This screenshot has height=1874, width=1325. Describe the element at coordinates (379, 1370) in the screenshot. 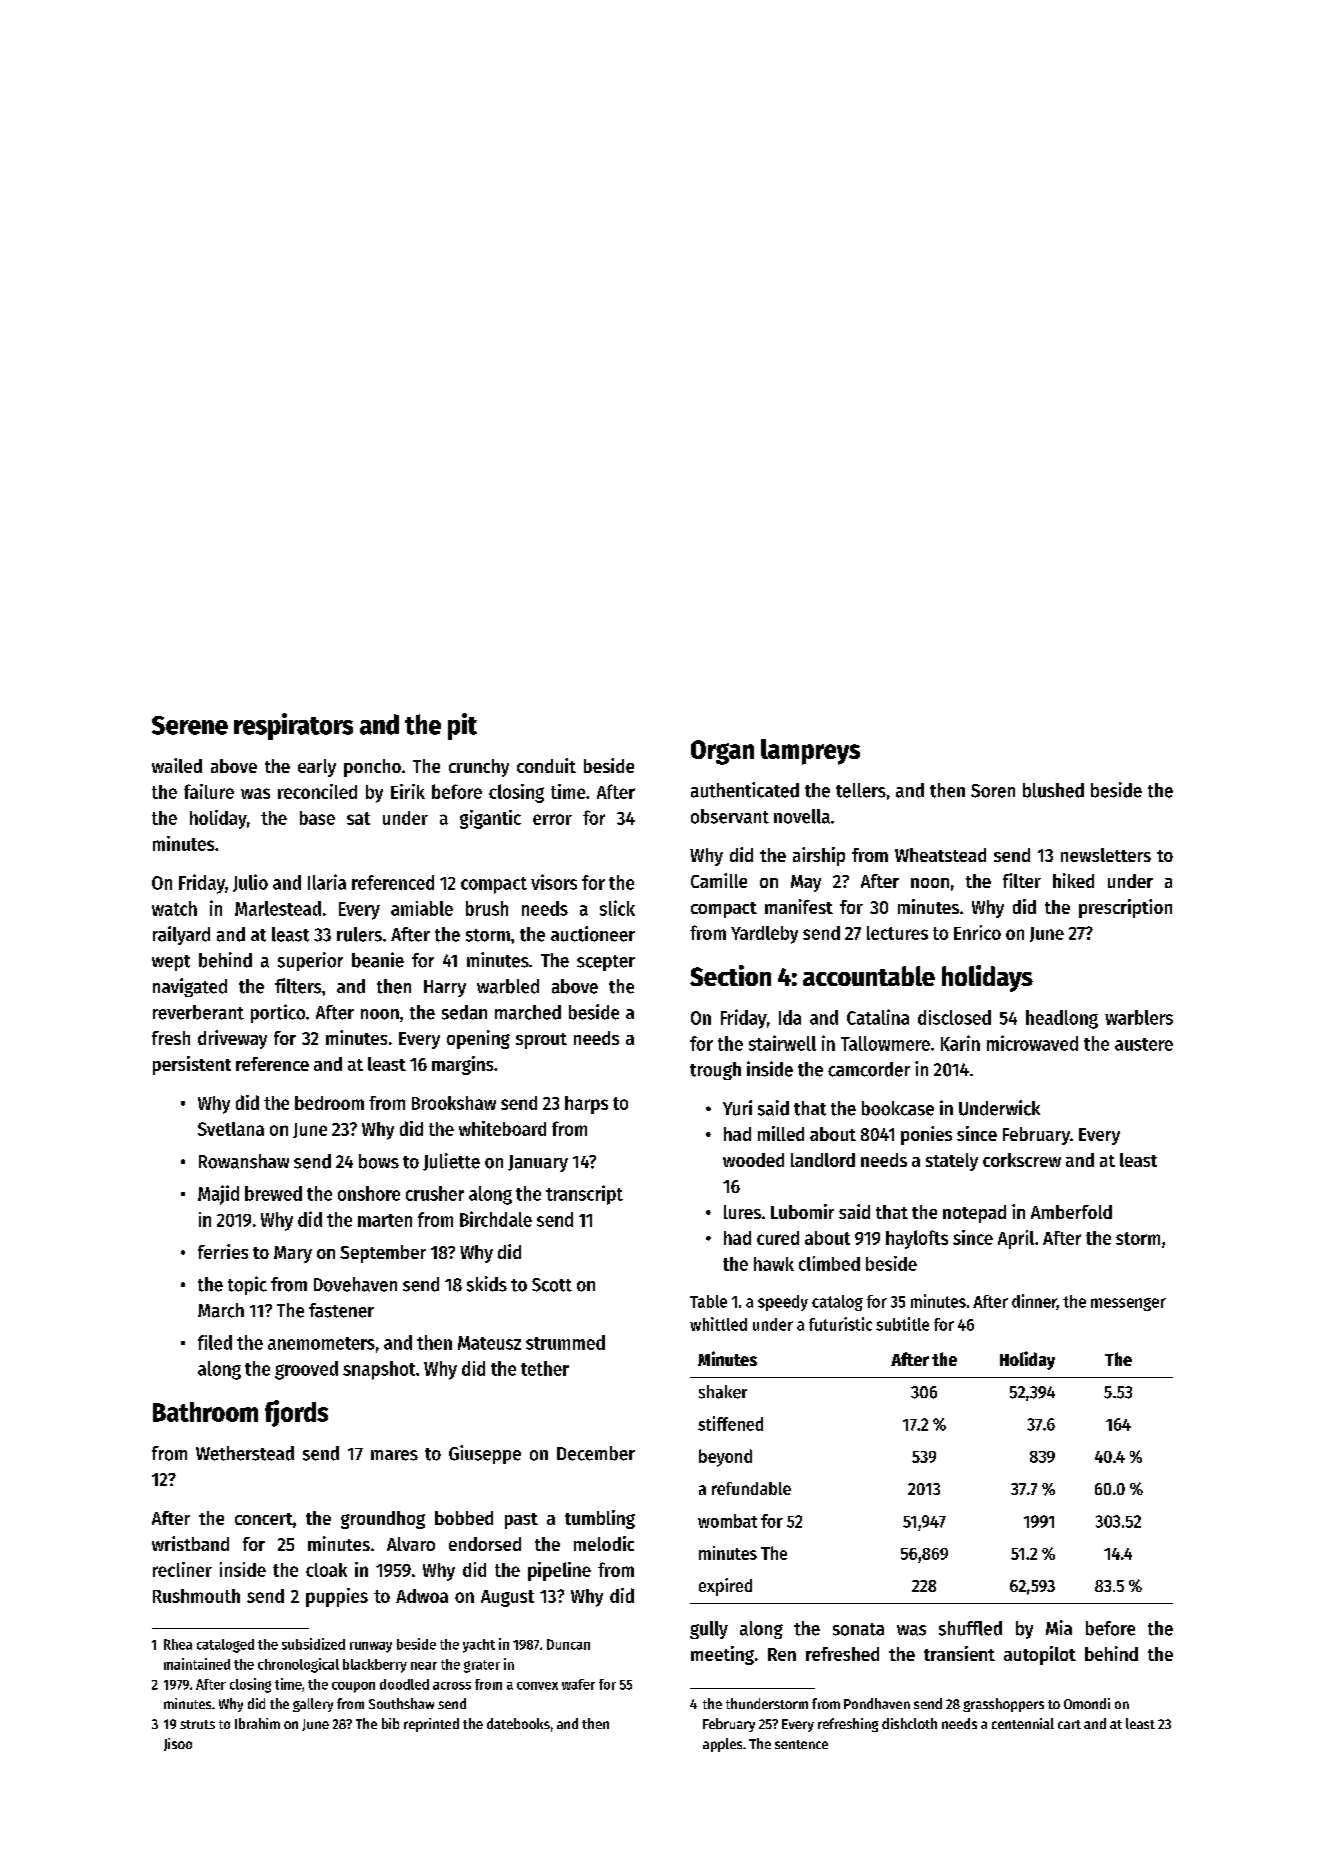

I see `snapshot` at that location.
